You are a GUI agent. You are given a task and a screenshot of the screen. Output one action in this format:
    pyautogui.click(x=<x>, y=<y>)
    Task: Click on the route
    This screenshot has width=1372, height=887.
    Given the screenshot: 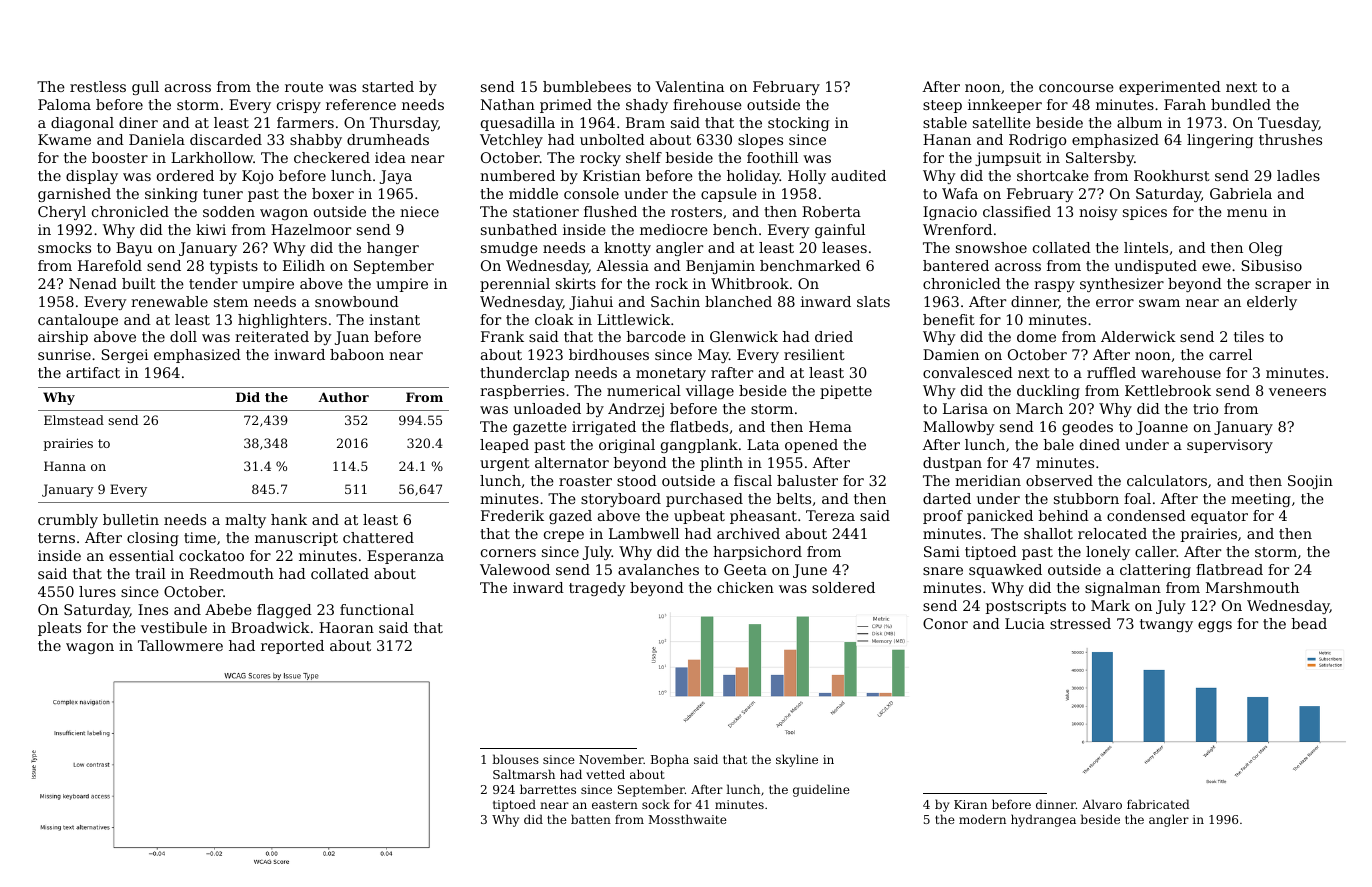 What is the action you would take?
    pyautogui.click(x=304, y=87)
